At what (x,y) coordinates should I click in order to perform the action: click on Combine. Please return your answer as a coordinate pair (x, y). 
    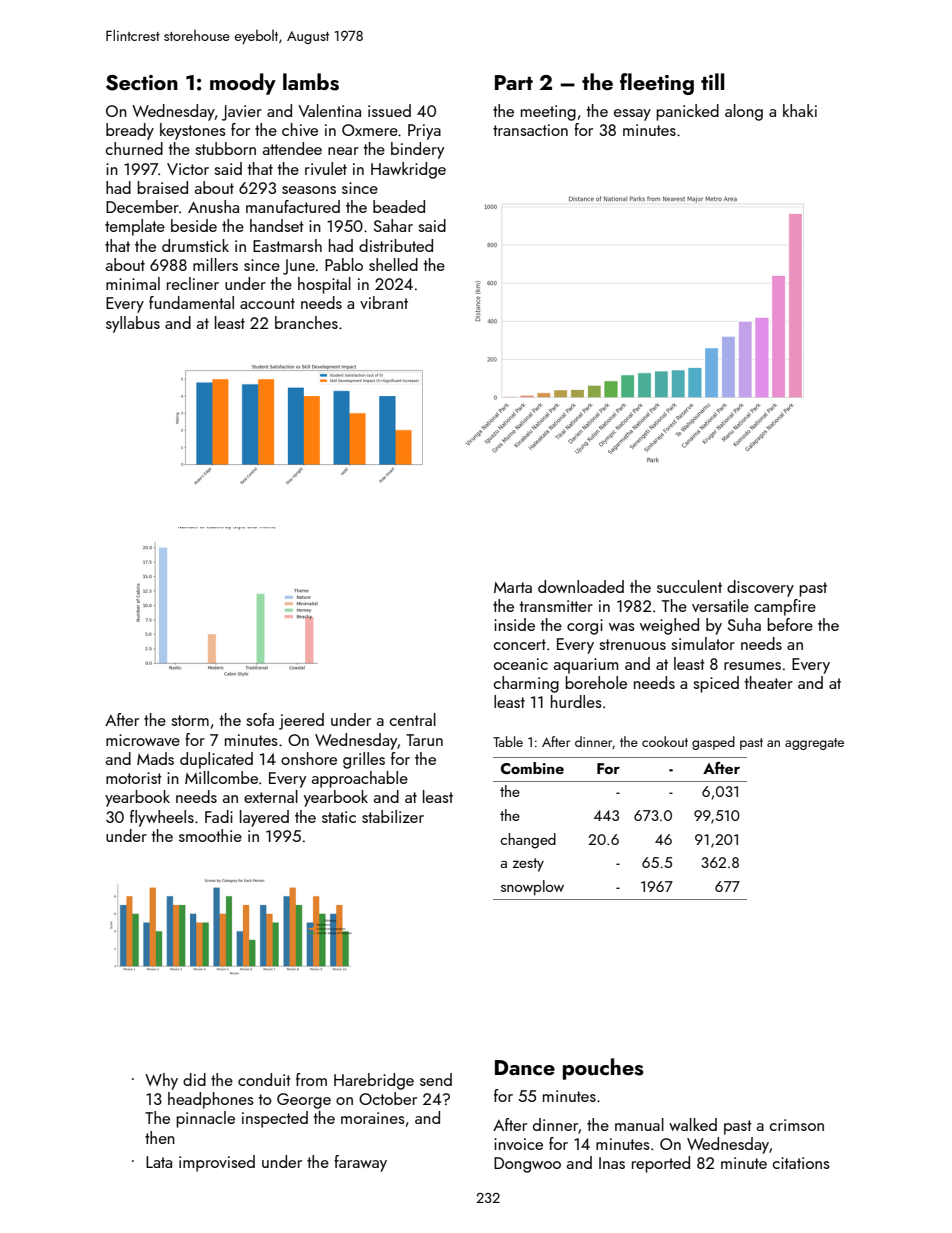
    Looking at the image, I should click on (532, 768).
